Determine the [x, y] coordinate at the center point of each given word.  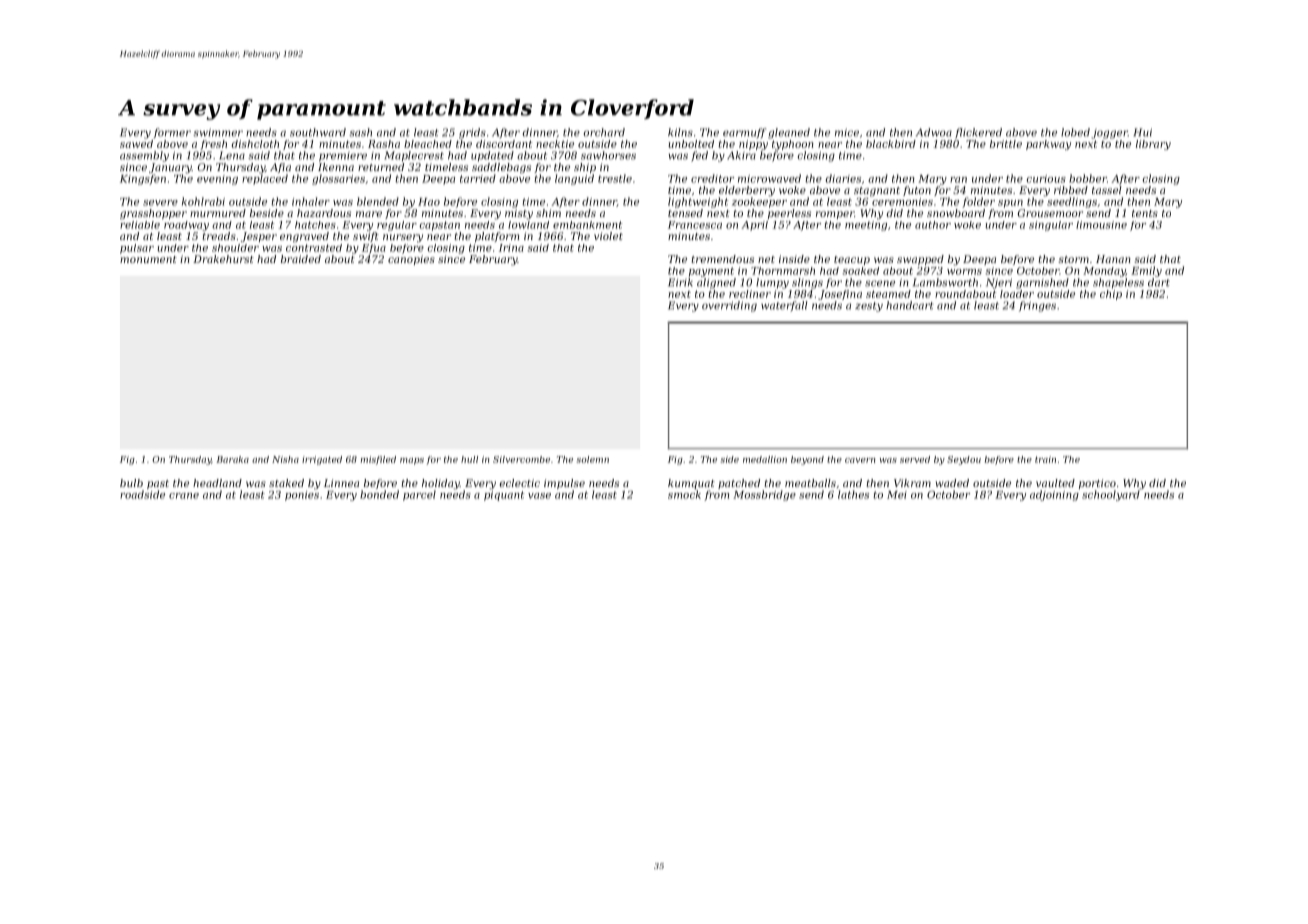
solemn [593, 459]
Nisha [285, 459]
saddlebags [501, 168]
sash [360, 132]
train [1045, 459]
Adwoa [934, 132]
